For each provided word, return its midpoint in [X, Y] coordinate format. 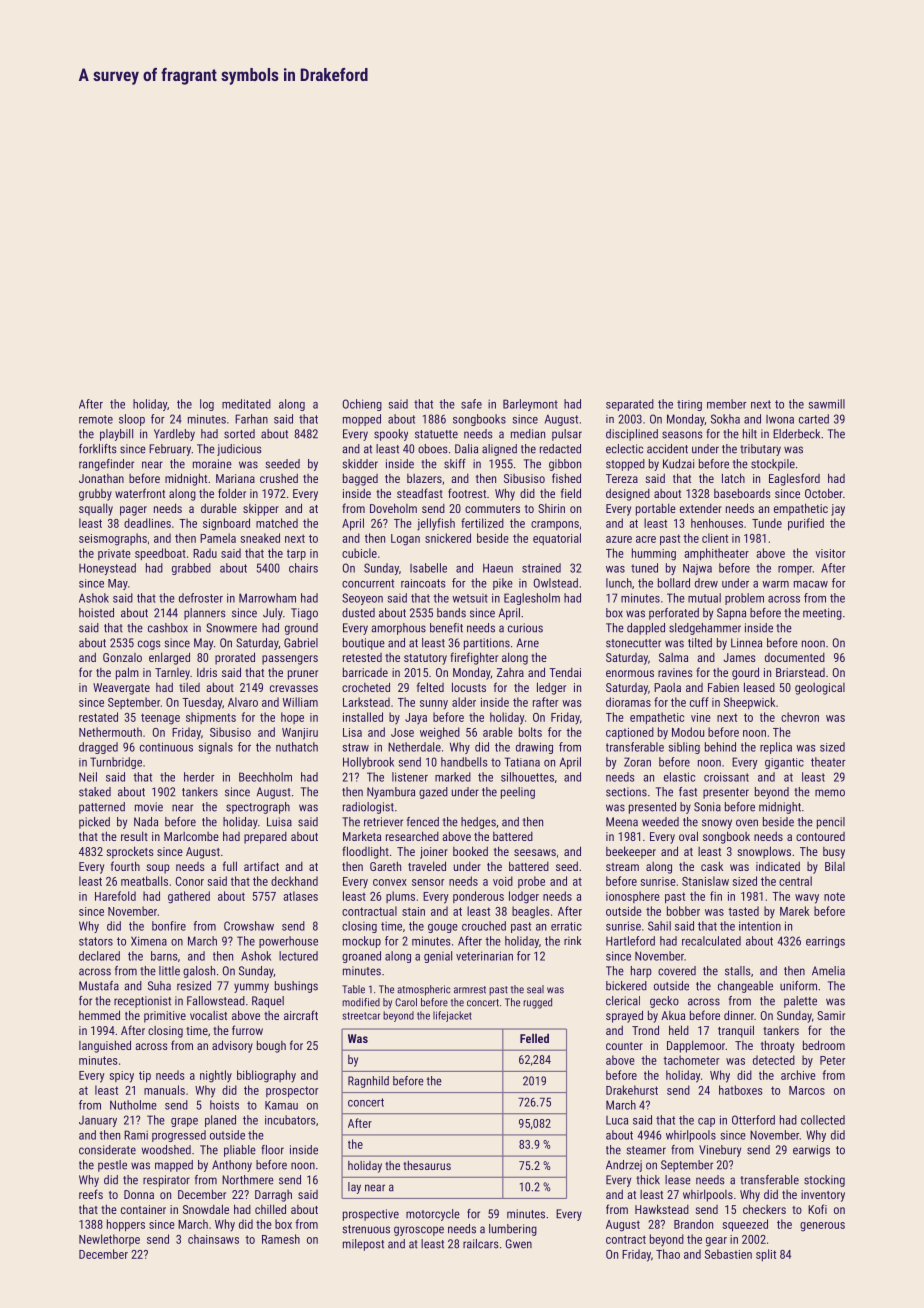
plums [400, 897]
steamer [646, 1150]
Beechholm [265, 777]
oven [747, 823]
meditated [246, 404]
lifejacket [452, 1016]
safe [471, 404]
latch [733, 478]
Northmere [248, 1180]
